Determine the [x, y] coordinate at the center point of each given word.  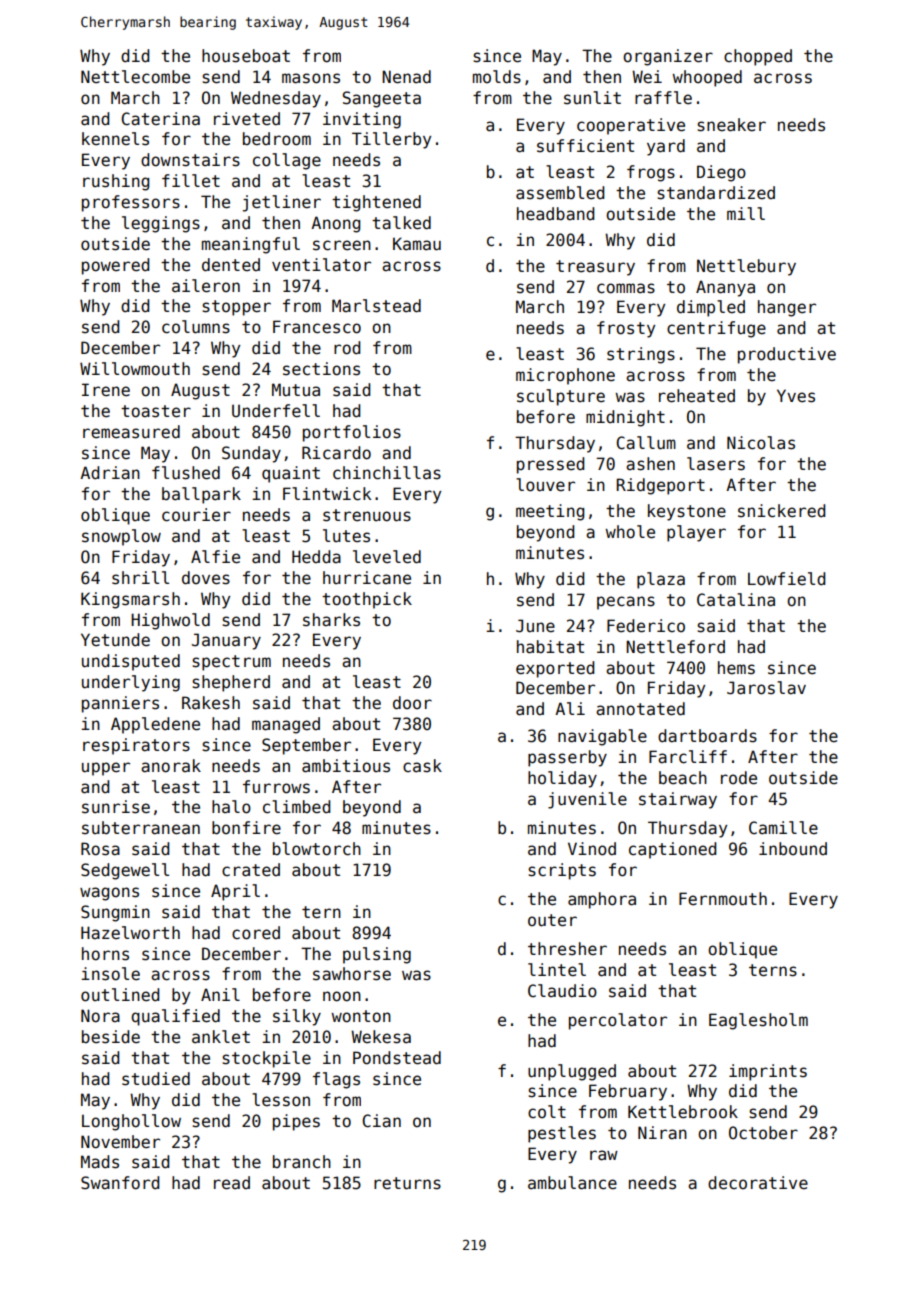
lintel [557, 970]
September [306, 746]
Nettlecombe [135, 77]
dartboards [707, 736]
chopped [758, 57]
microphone [565, 376]
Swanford [120, 1183]
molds [497, 77]
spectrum [231, 663]
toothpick [367, 600]
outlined [120, 995]
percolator [618, 1021]
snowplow [121, 537]
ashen [650, 464]
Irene [106, 389]
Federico [646, 626]
